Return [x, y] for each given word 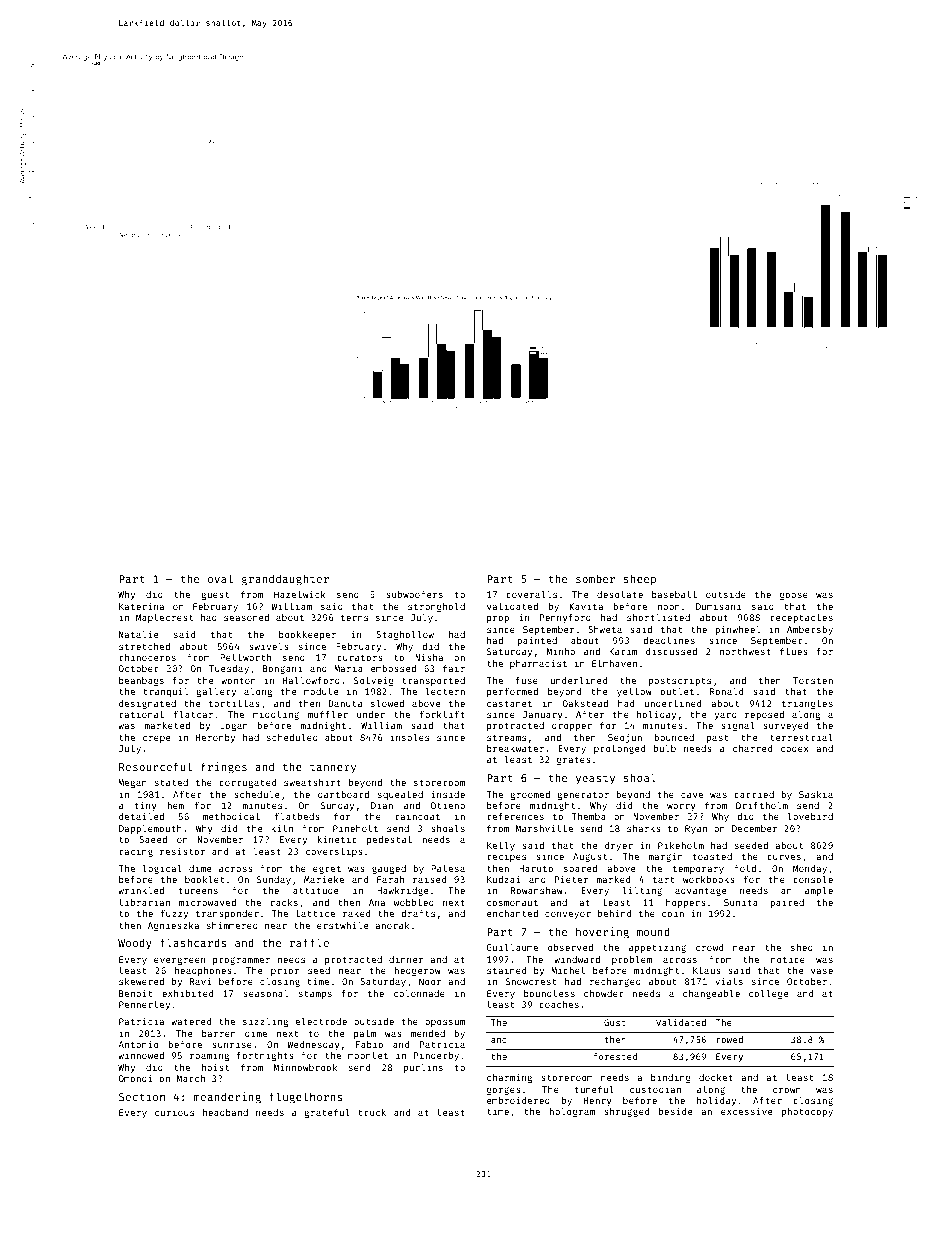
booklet [205, 879]
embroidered [518, 1100]
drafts [418, 913]
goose [794, 596]
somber [595, 578]
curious [174, 1112]
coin [673, 913]
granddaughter [285, 580]
